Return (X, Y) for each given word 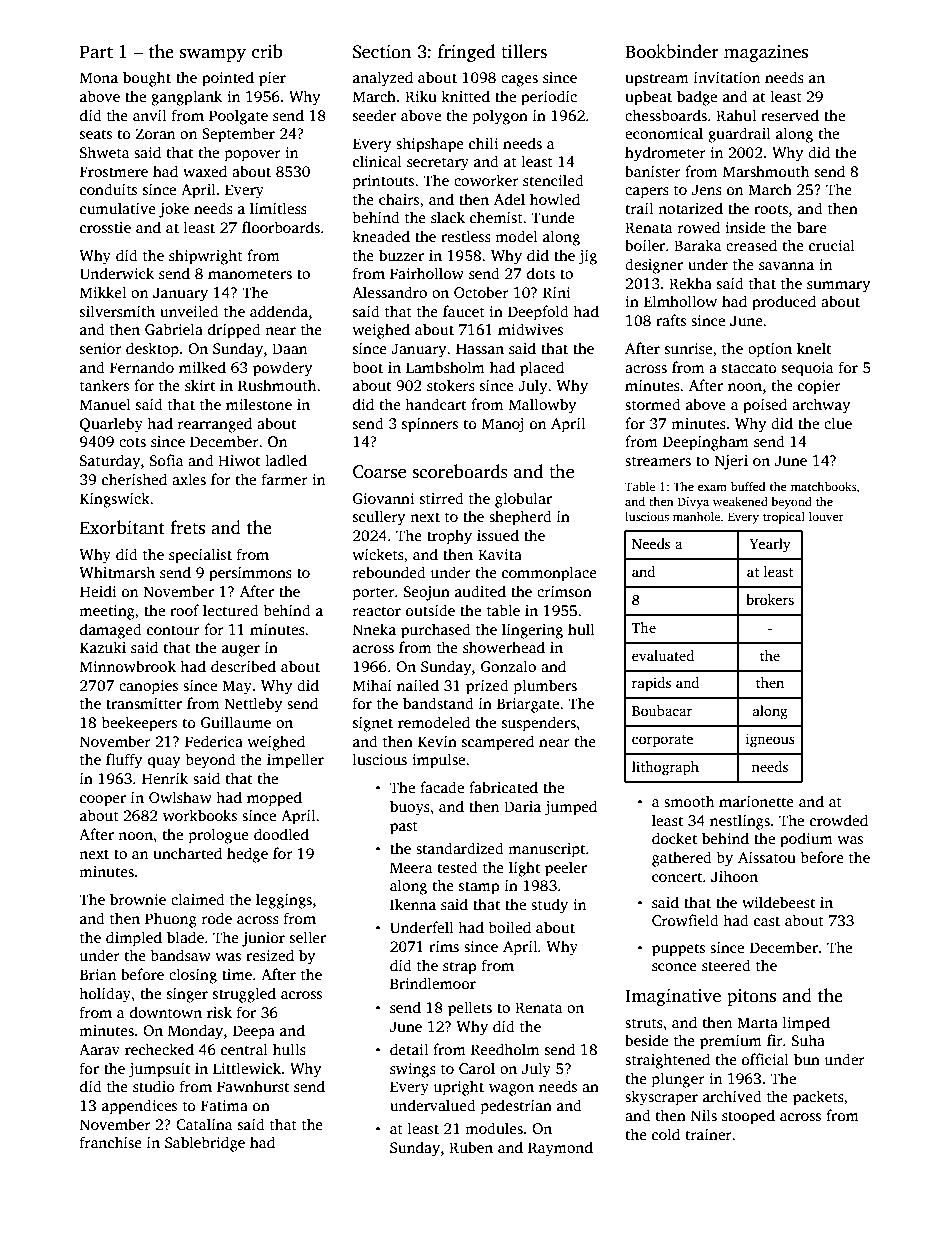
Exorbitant (122, 527)
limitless (278, 208)
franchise (111, 1142)
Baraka (698, 245)
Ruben (471, 1147)
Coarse (379, 472)
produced (784, 303)
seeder (374, 115)
